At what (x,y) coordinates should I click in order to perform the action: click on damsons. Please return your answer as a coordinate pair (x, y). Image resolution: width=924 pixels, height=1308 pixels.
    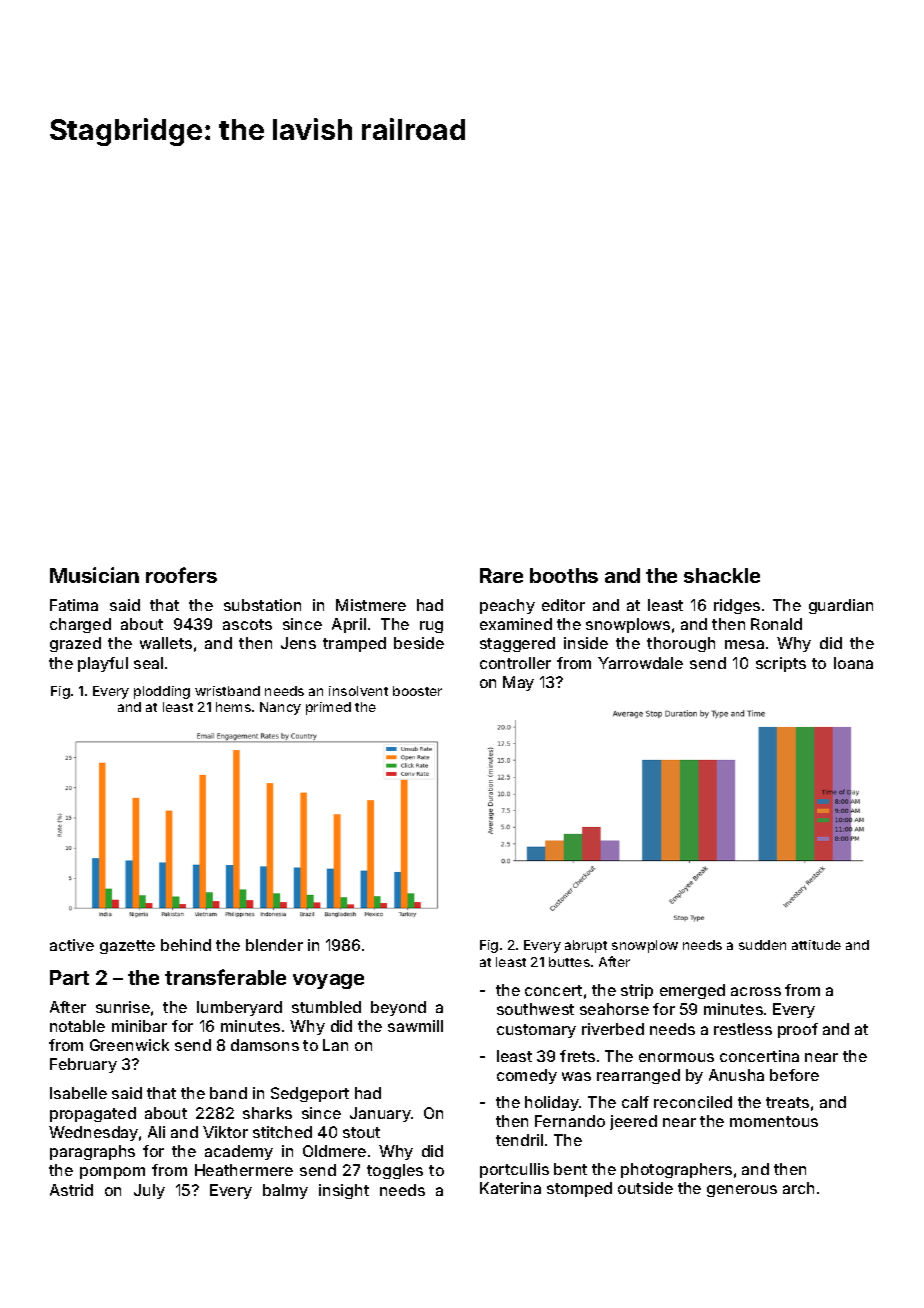
    Looking at the image, I should click on (265, 1045).
